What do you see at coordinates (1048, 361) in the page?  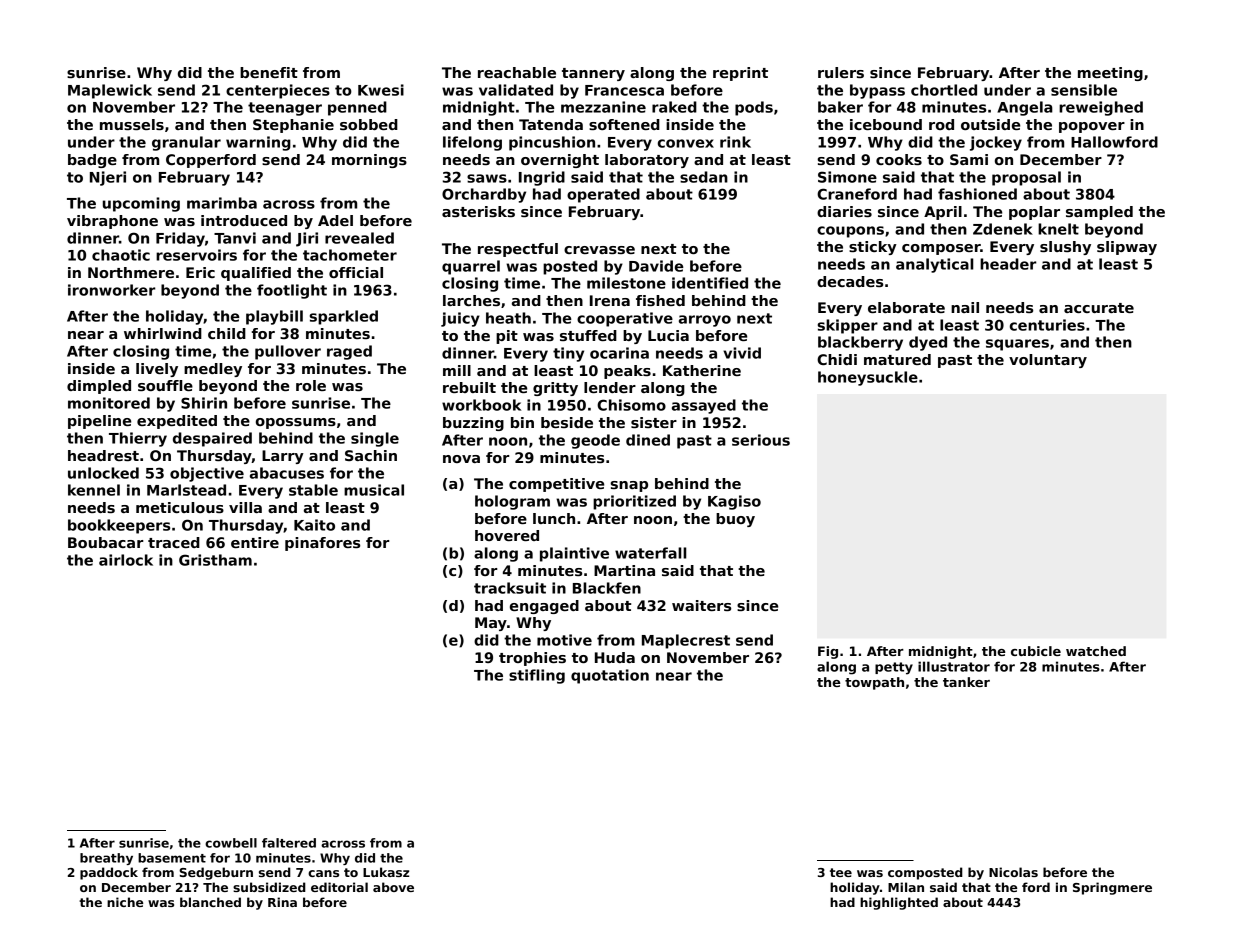 I see `voluntary` at bounding box center [1048, 361].
